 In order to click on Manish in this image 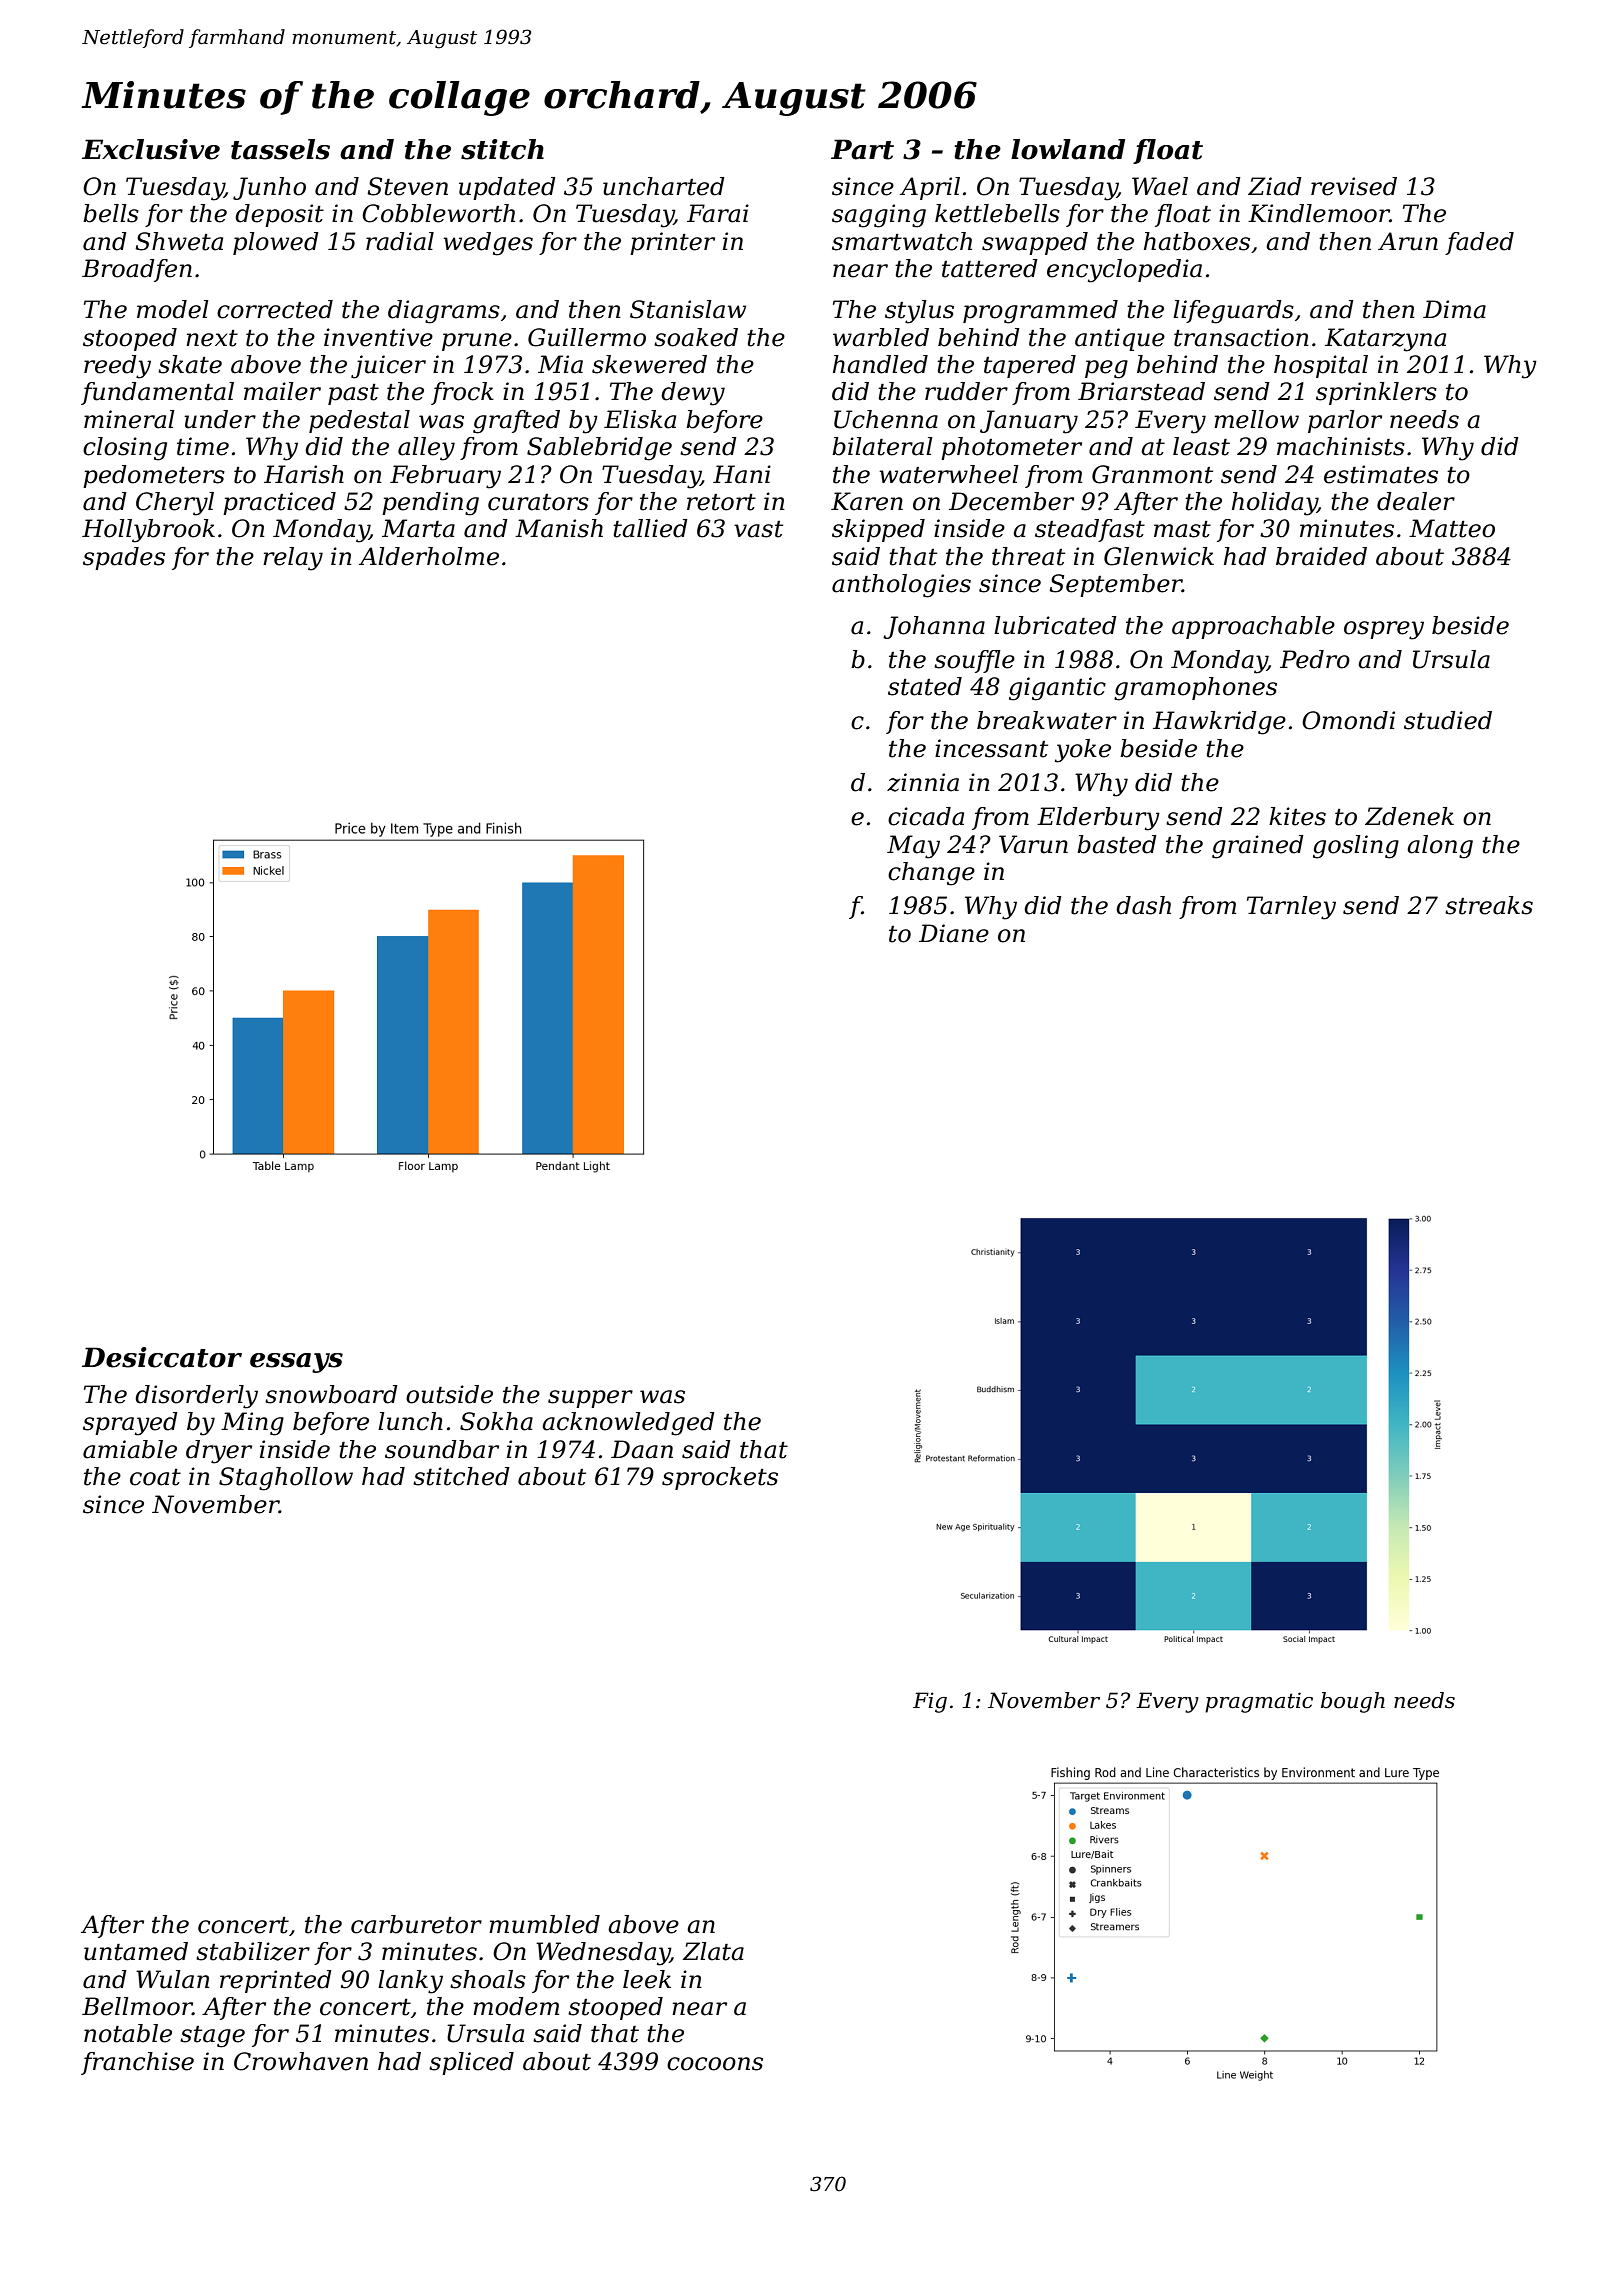, I will do `click(559, 528)`.
